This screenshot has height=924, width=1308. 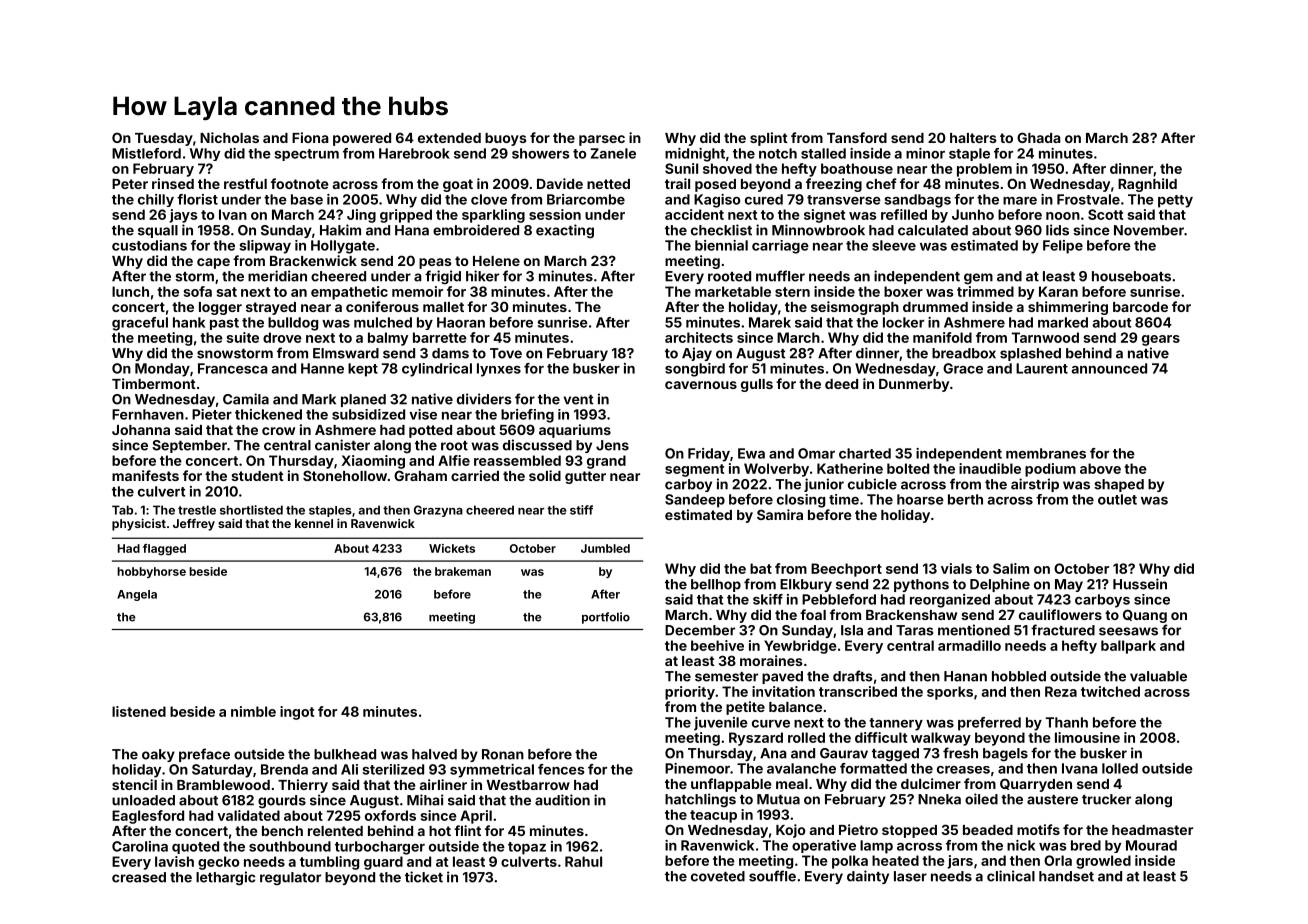 I want to click on meridian, so click(x=277, y=276).
